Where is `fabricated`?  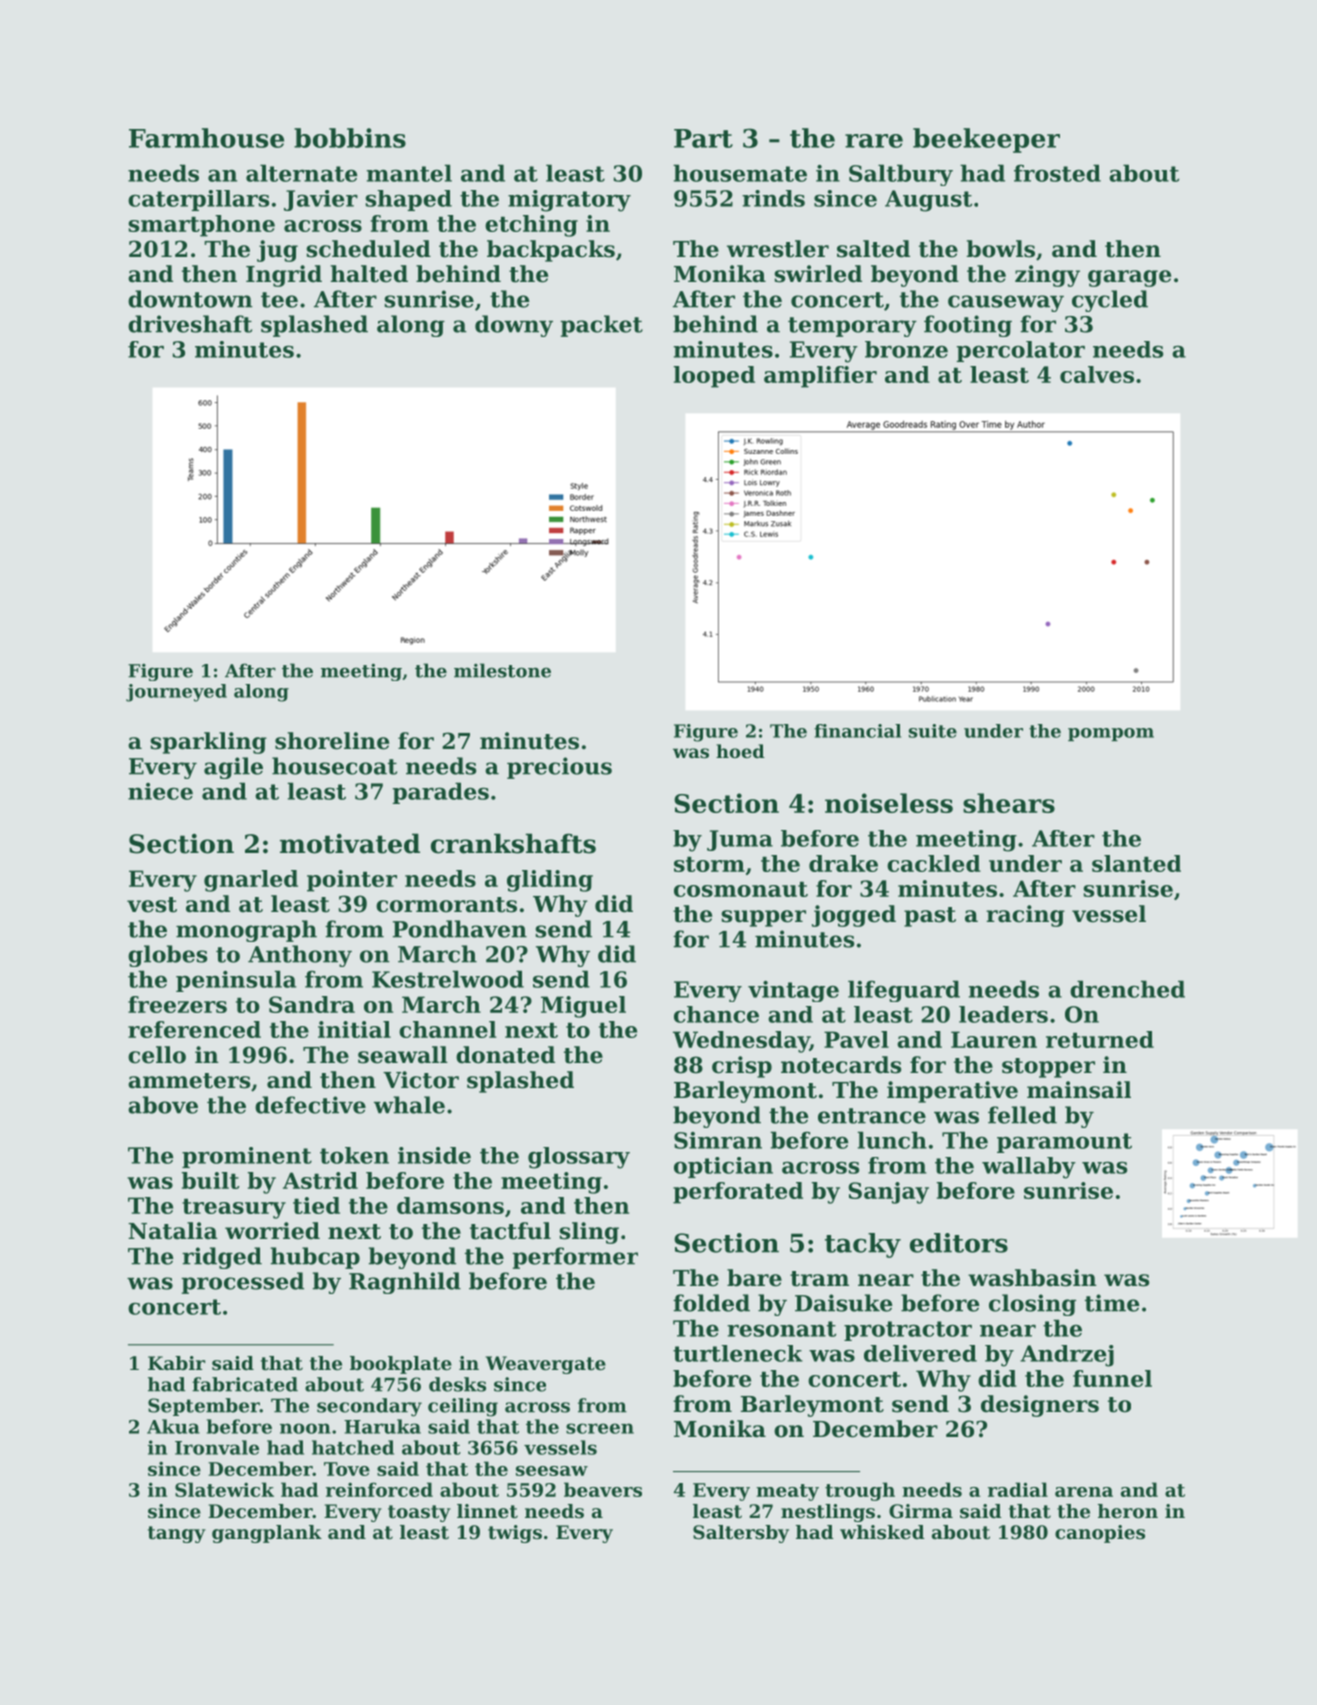
fabricated is located at coordinates (245, 1384).
